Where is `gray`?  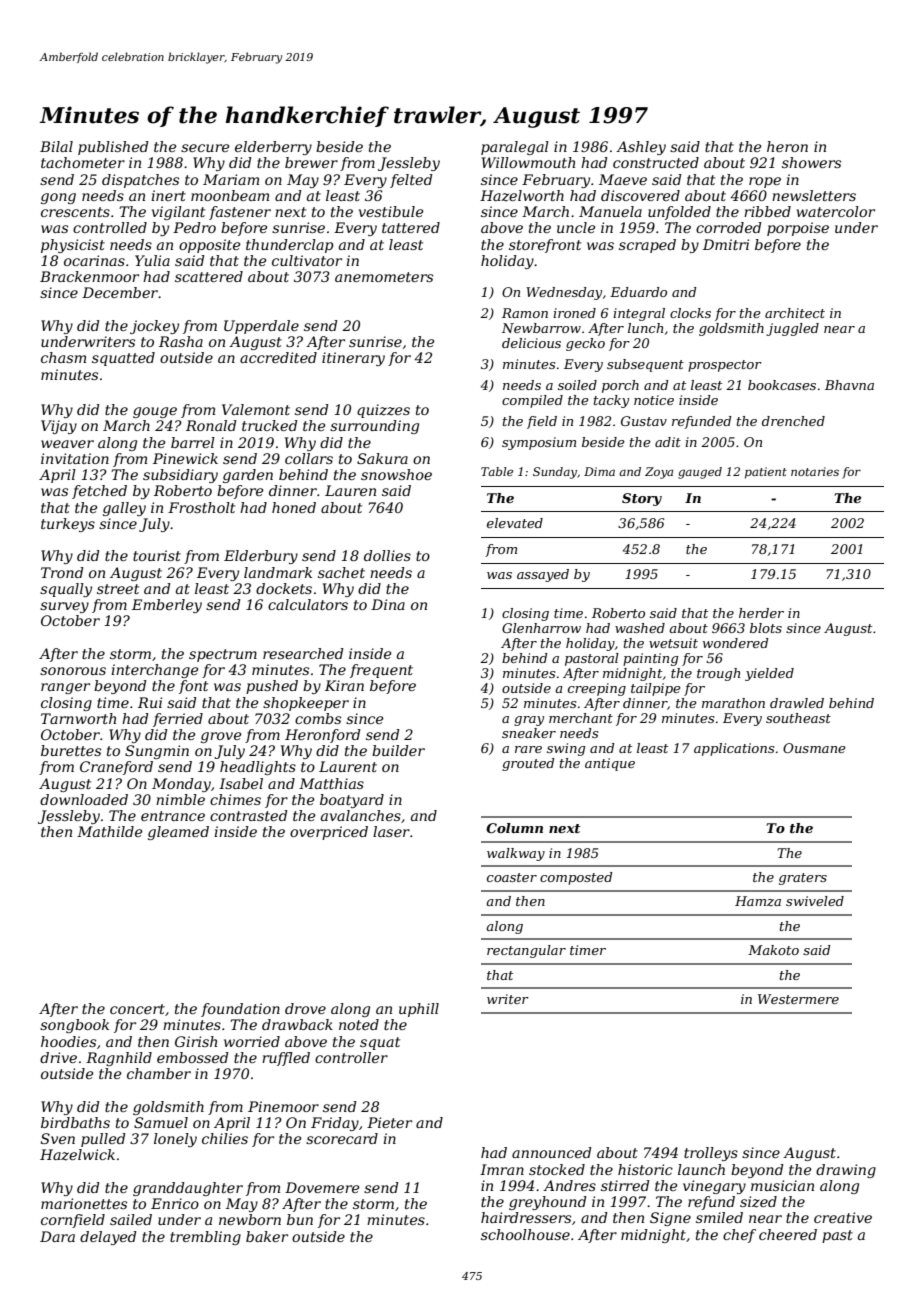 gray is located at coordinates (529, 721).
